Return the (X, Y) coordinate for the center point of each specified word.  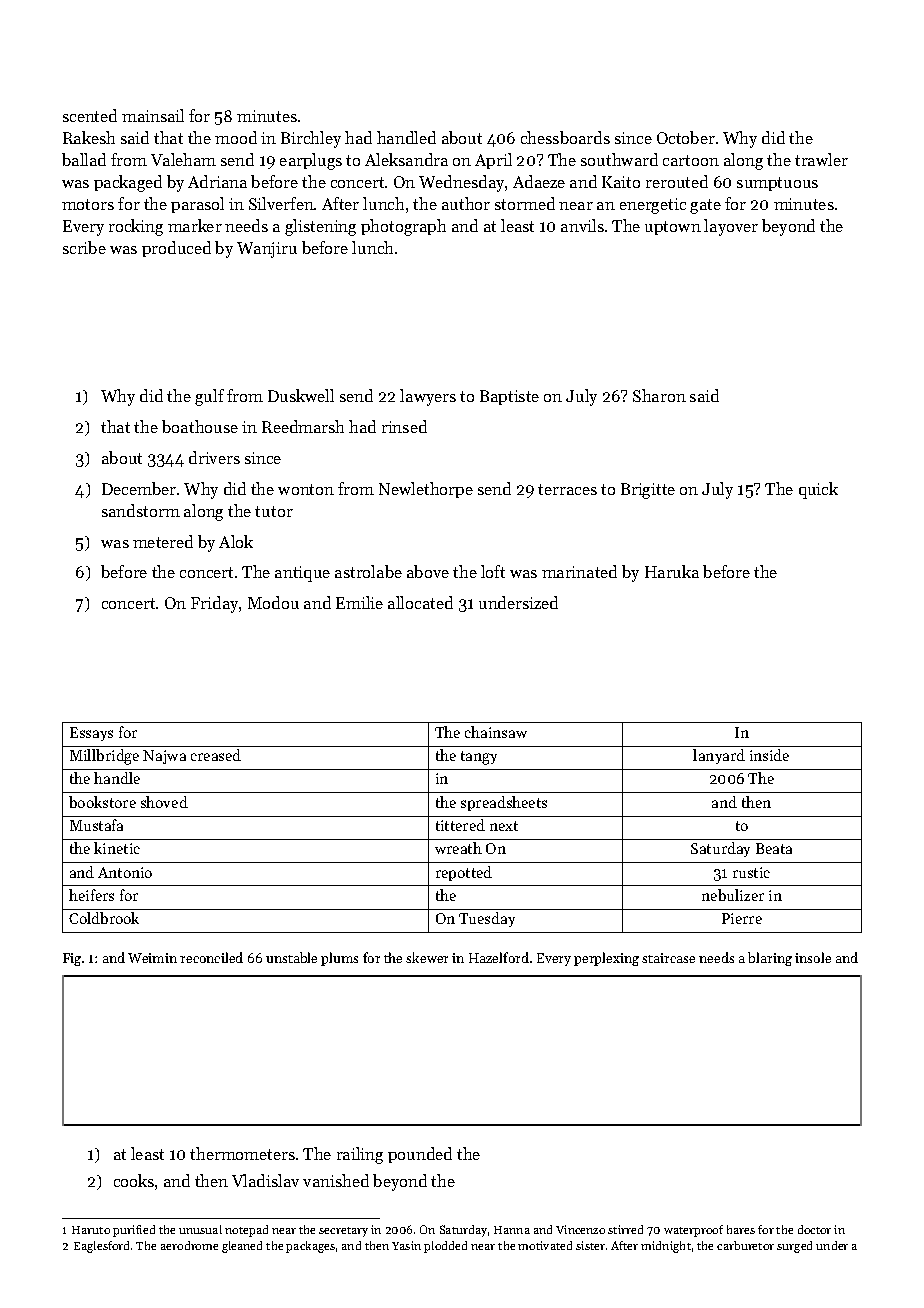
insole (813, 957)
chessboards (565, 137)
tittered (460, 825)
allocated (420, 602)
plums (339, 959)
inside (769, 755)
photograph (403, 227)
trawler (821, 159)
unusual (200, 1229)
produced (176, 249)
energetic (653, 206)
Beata (774, 848)
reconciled (211, 957)
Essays (91, 734)
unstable (291, 957)
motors (88, 204)
